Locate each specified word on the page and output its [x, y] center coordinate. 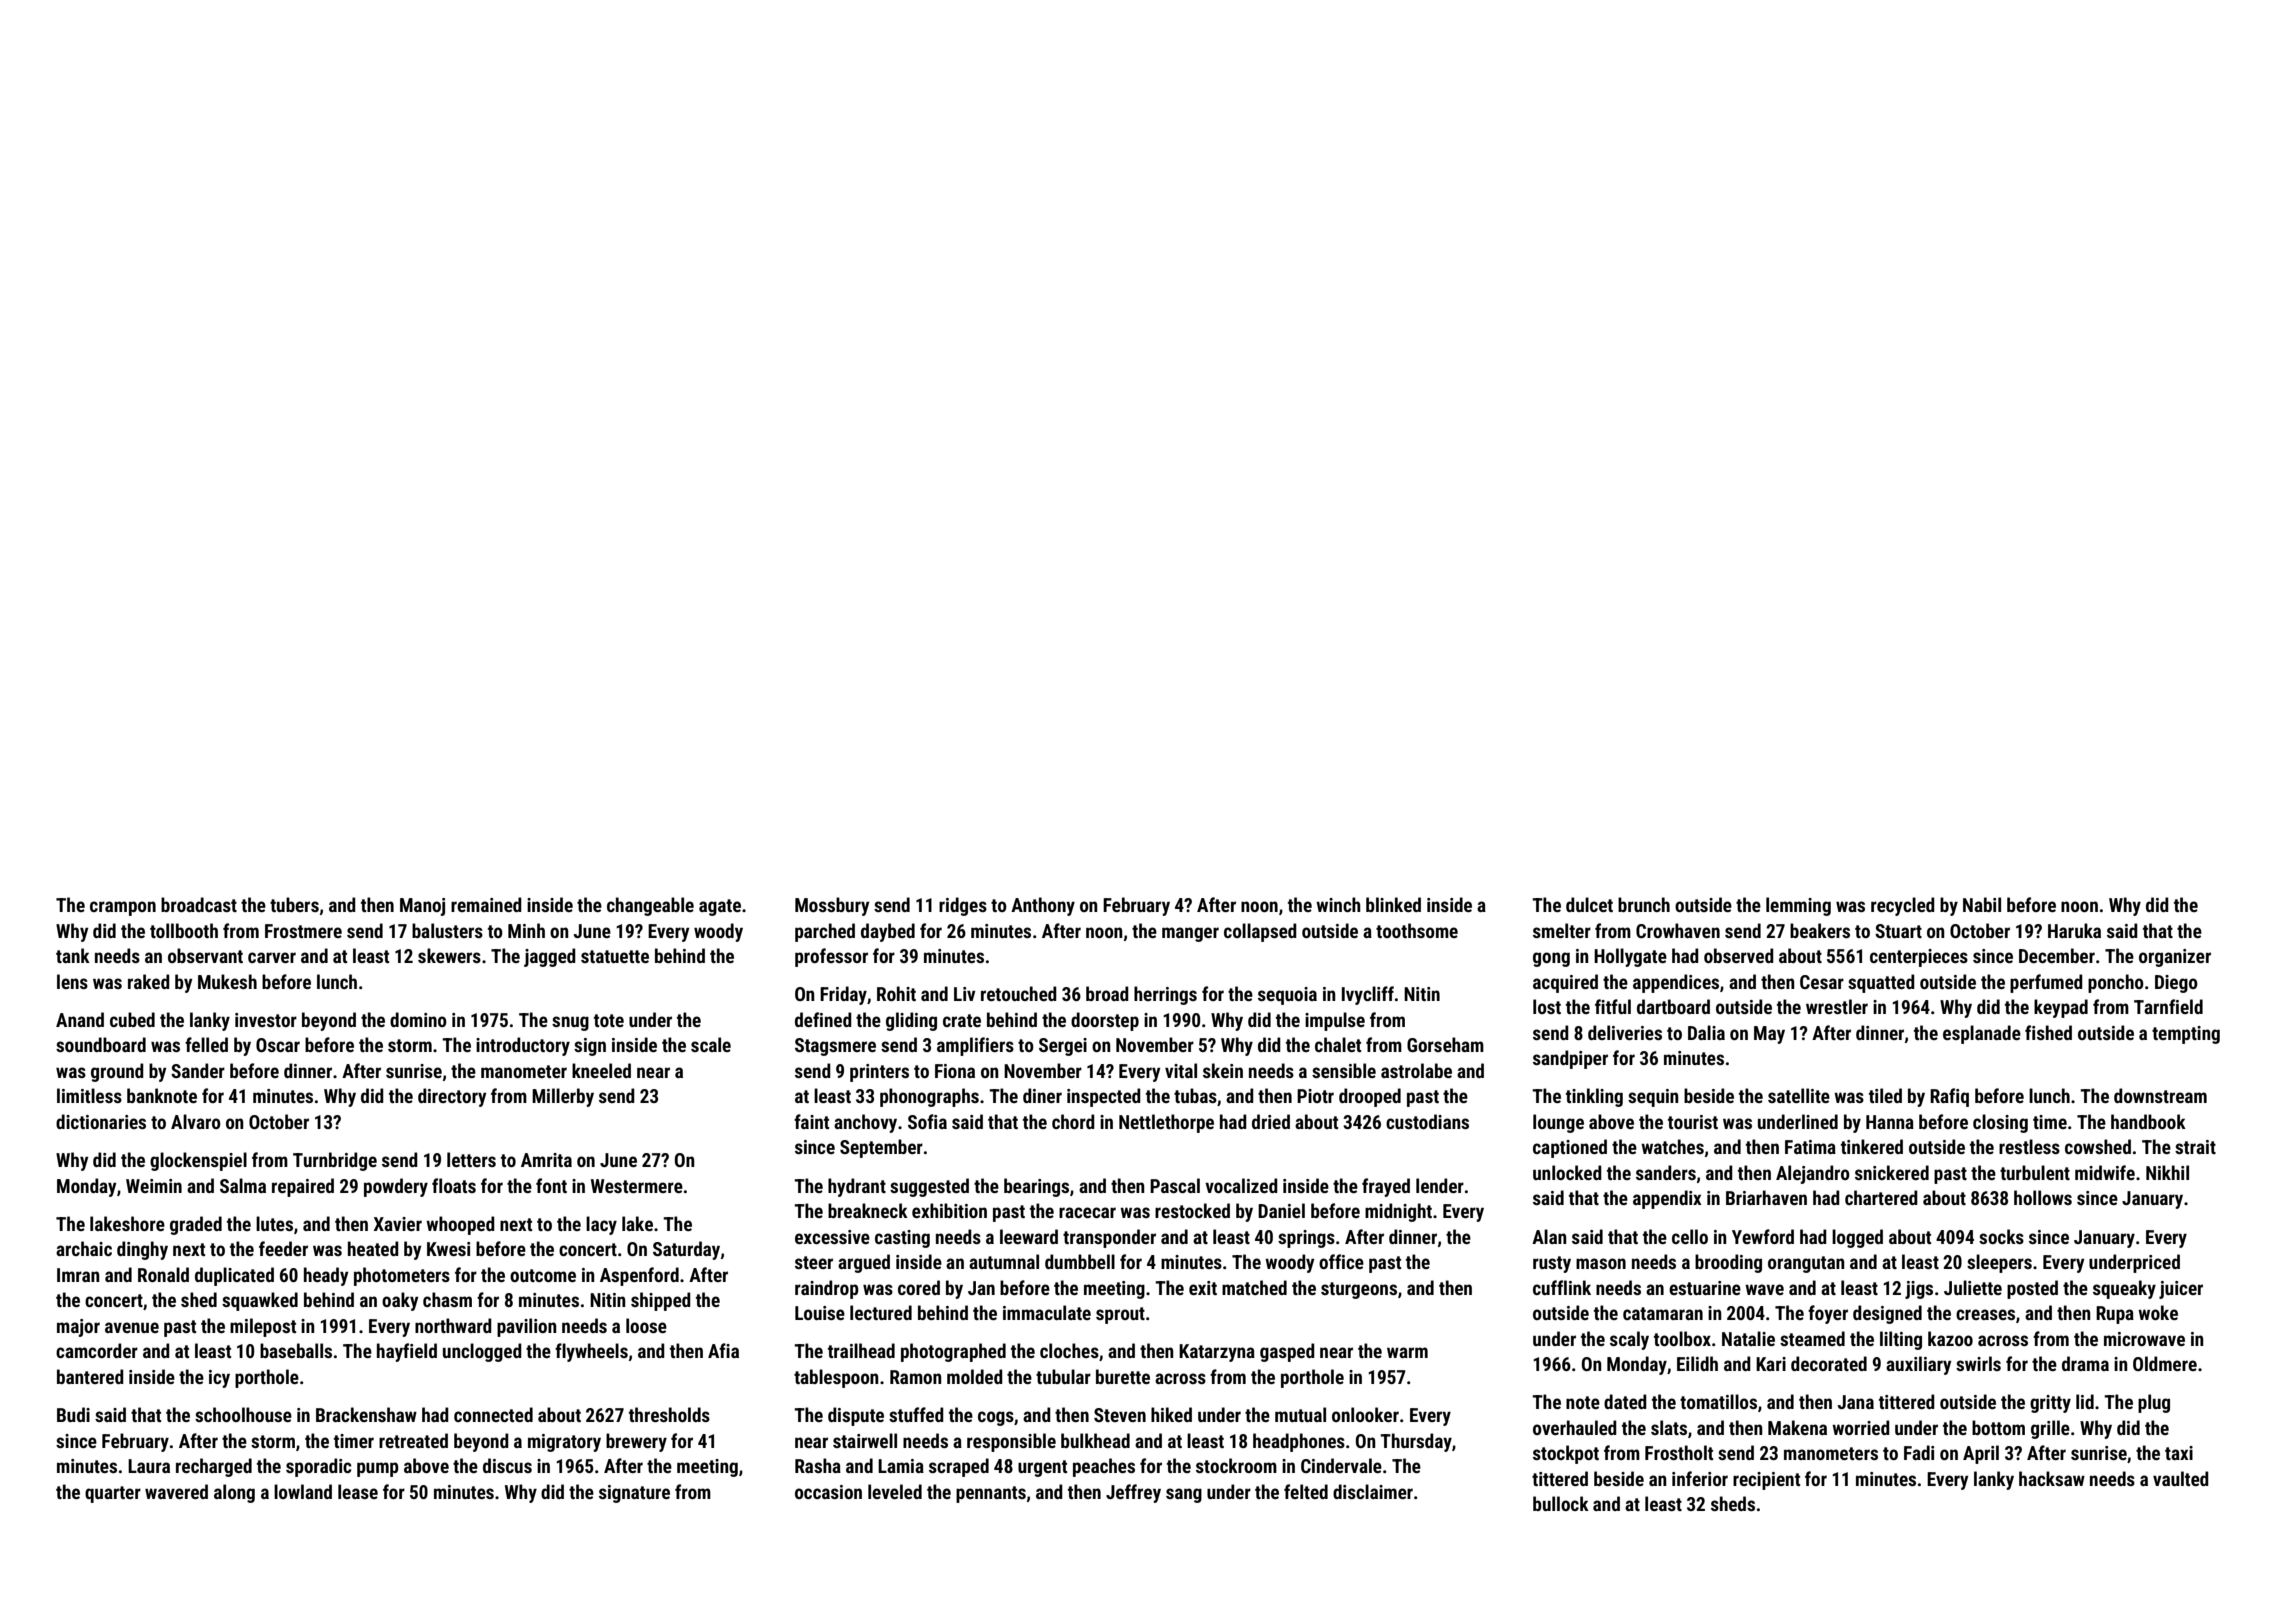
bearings [1036, 1187]
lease [358, 1491]
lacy [601, 1225]
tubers [294, 904]
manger [1190, 934]
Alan [1549, 1236]
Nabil [1982, 904]
